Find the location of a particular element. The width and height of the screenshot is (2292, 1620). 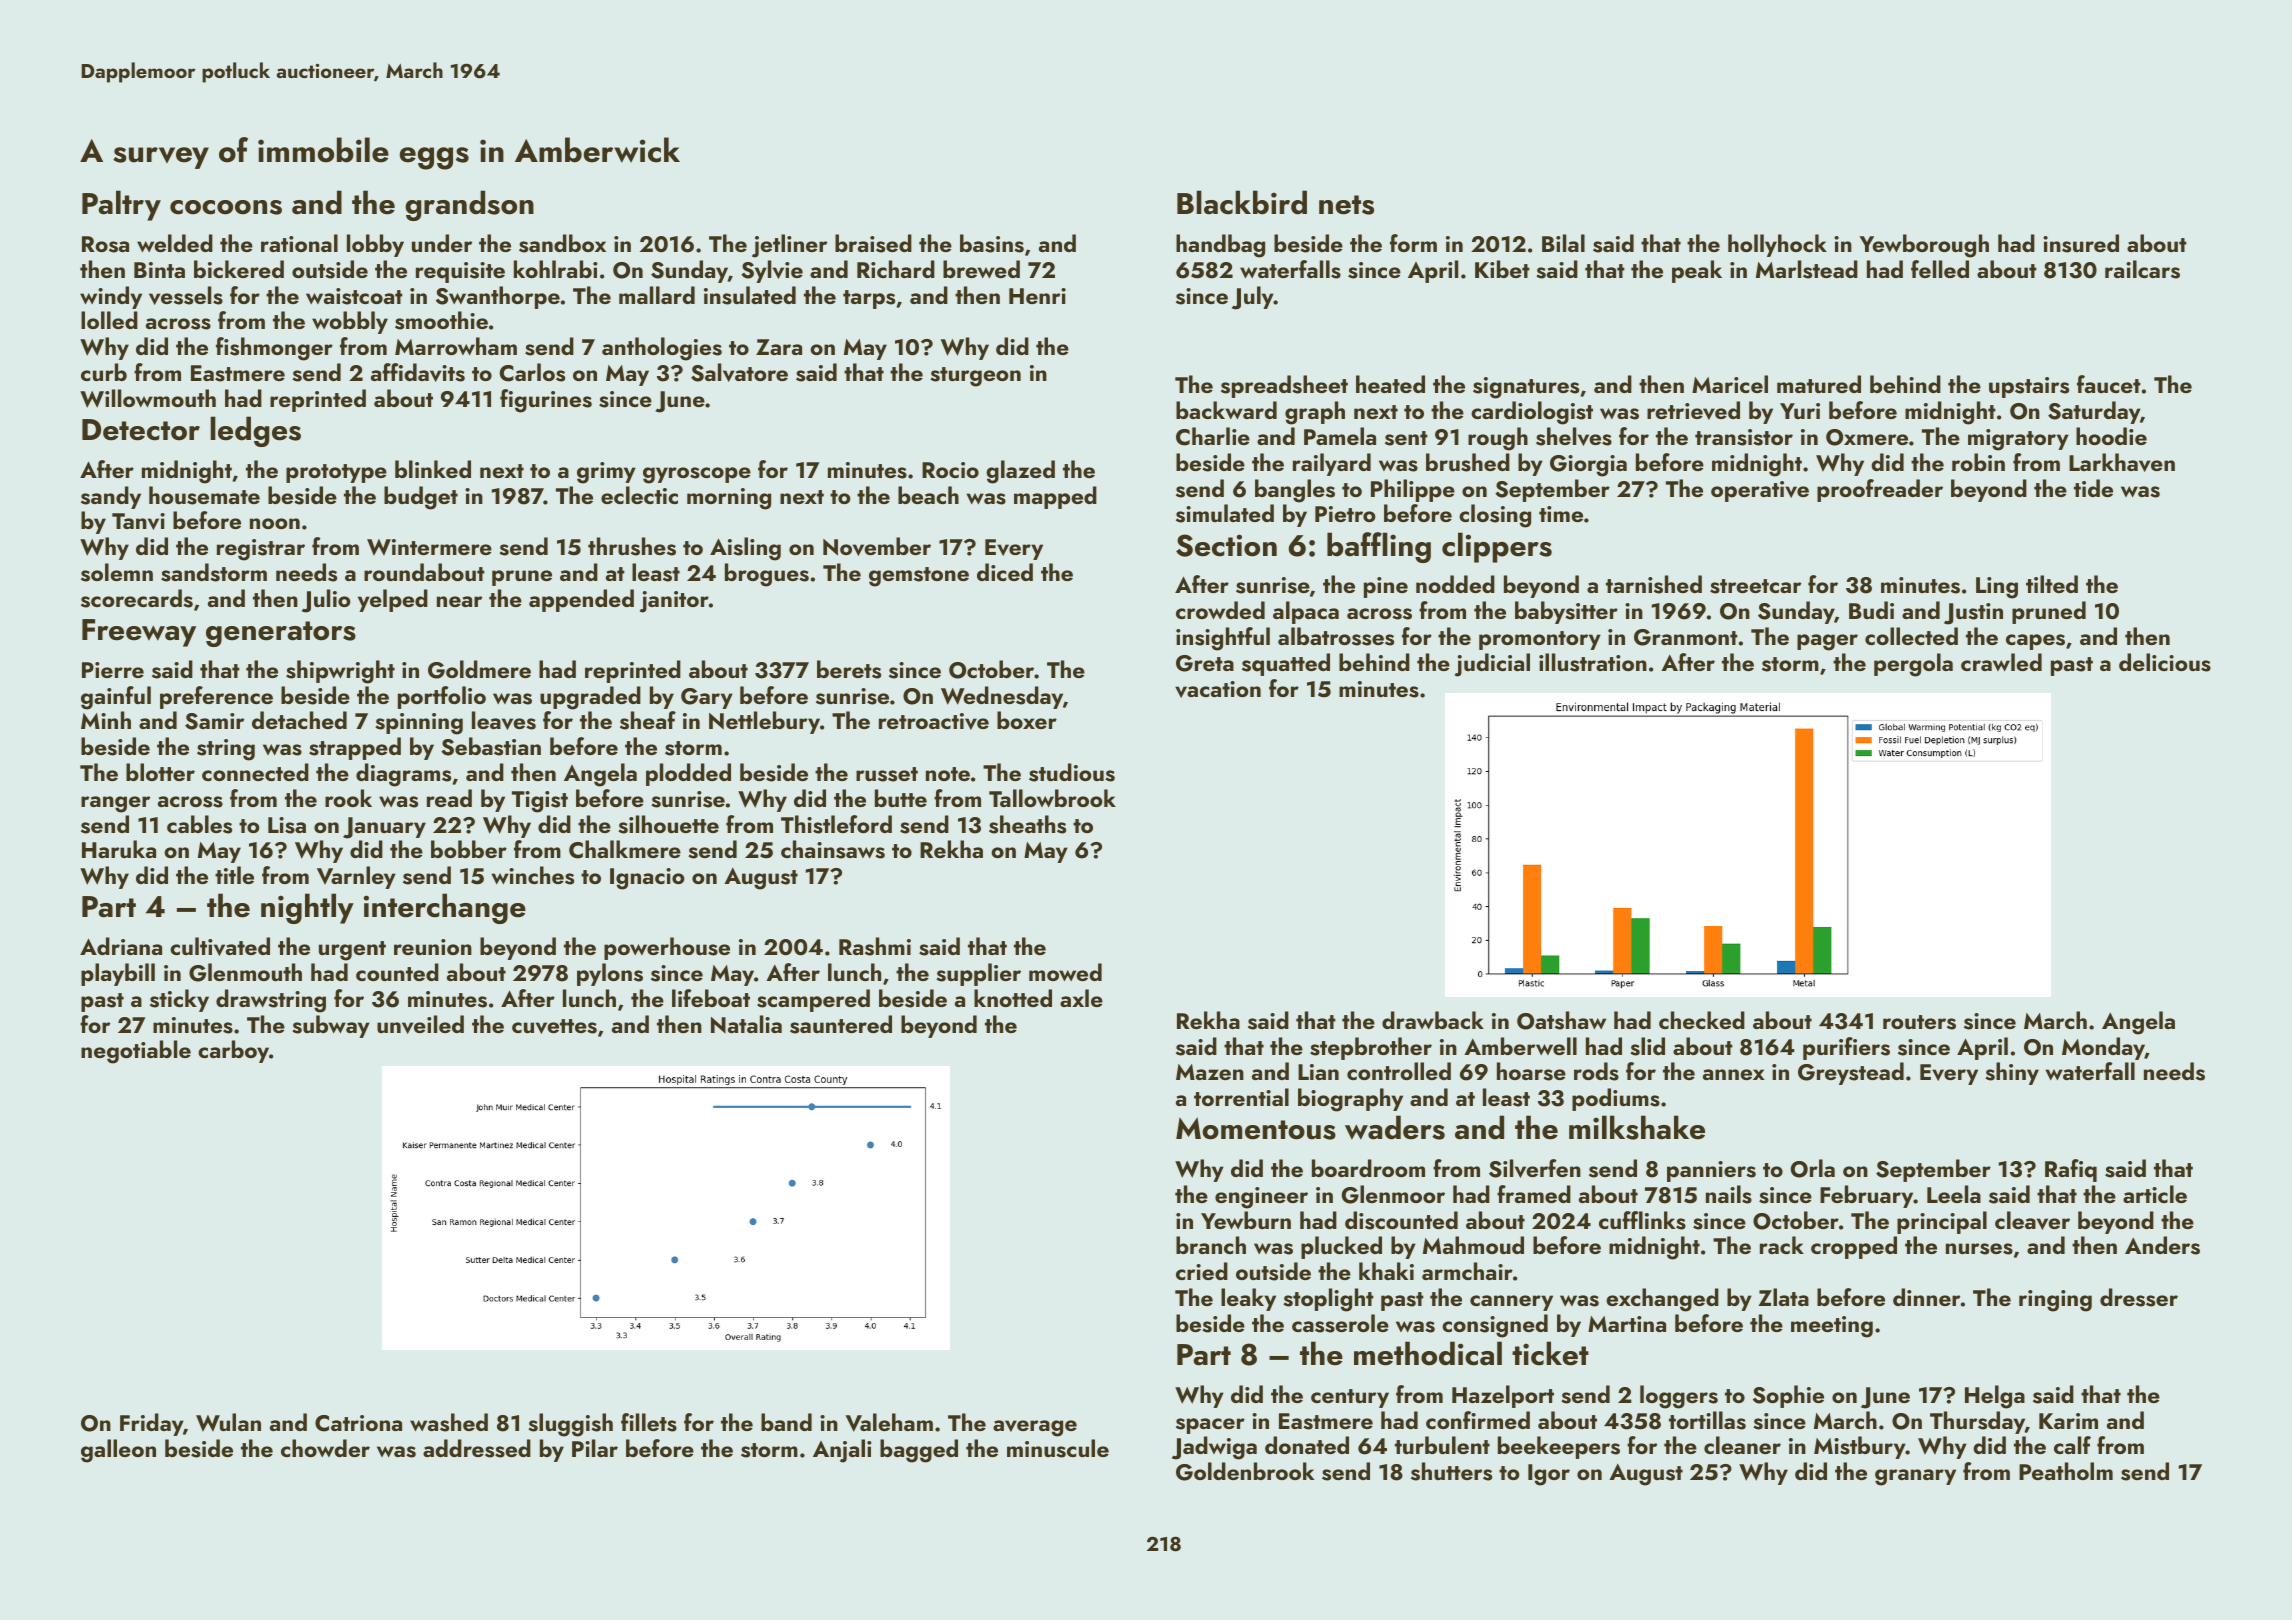

shiny is located at coordinates (2012, 1073).
